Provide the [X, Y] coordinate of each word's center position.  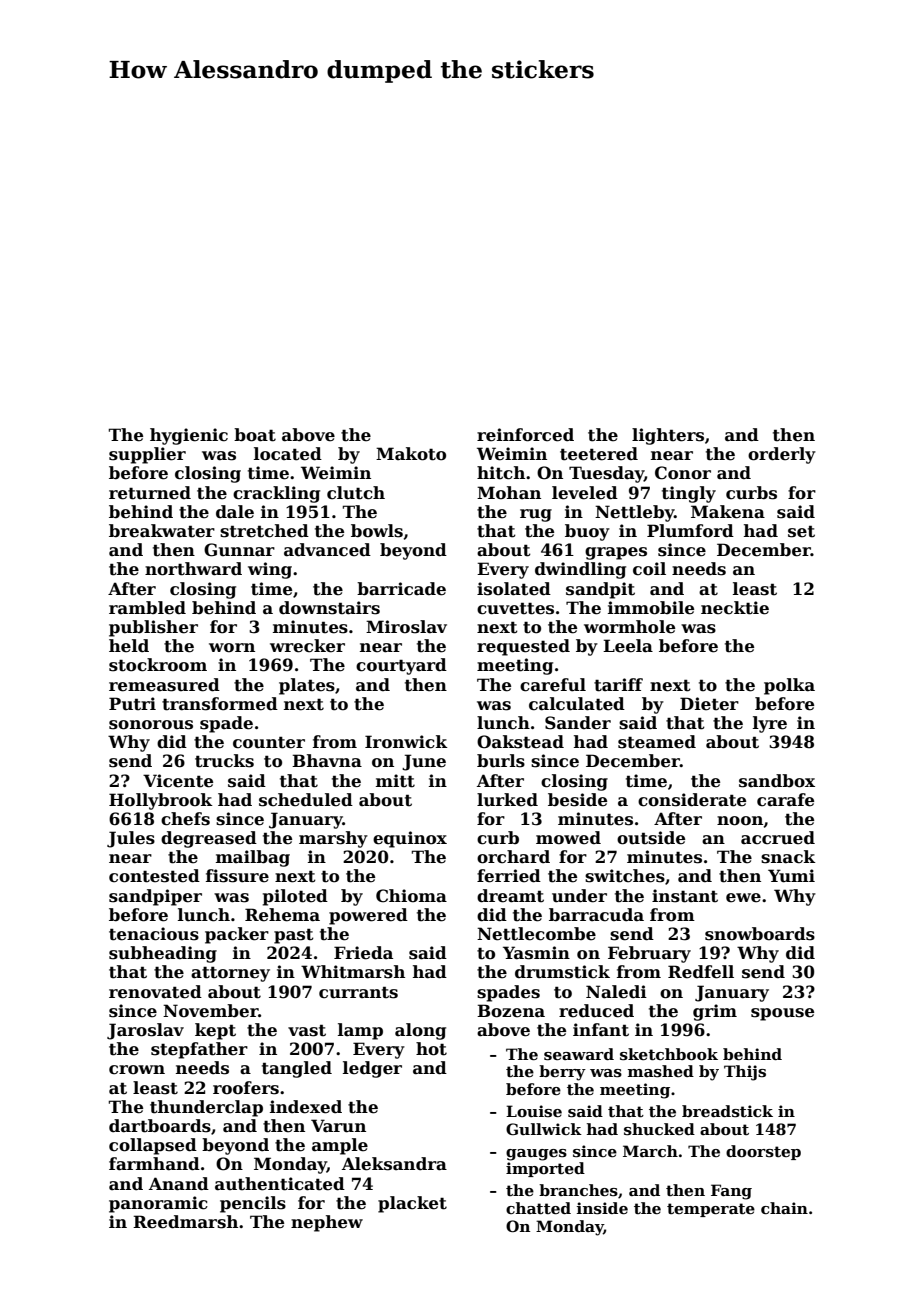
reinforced [525, 435]
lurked [507, 800]
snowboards [760, 934]
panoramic [158, 1204]
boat [255, 435]
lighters [668, 436]
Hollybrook [161, 801]
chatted [538, 1208]
